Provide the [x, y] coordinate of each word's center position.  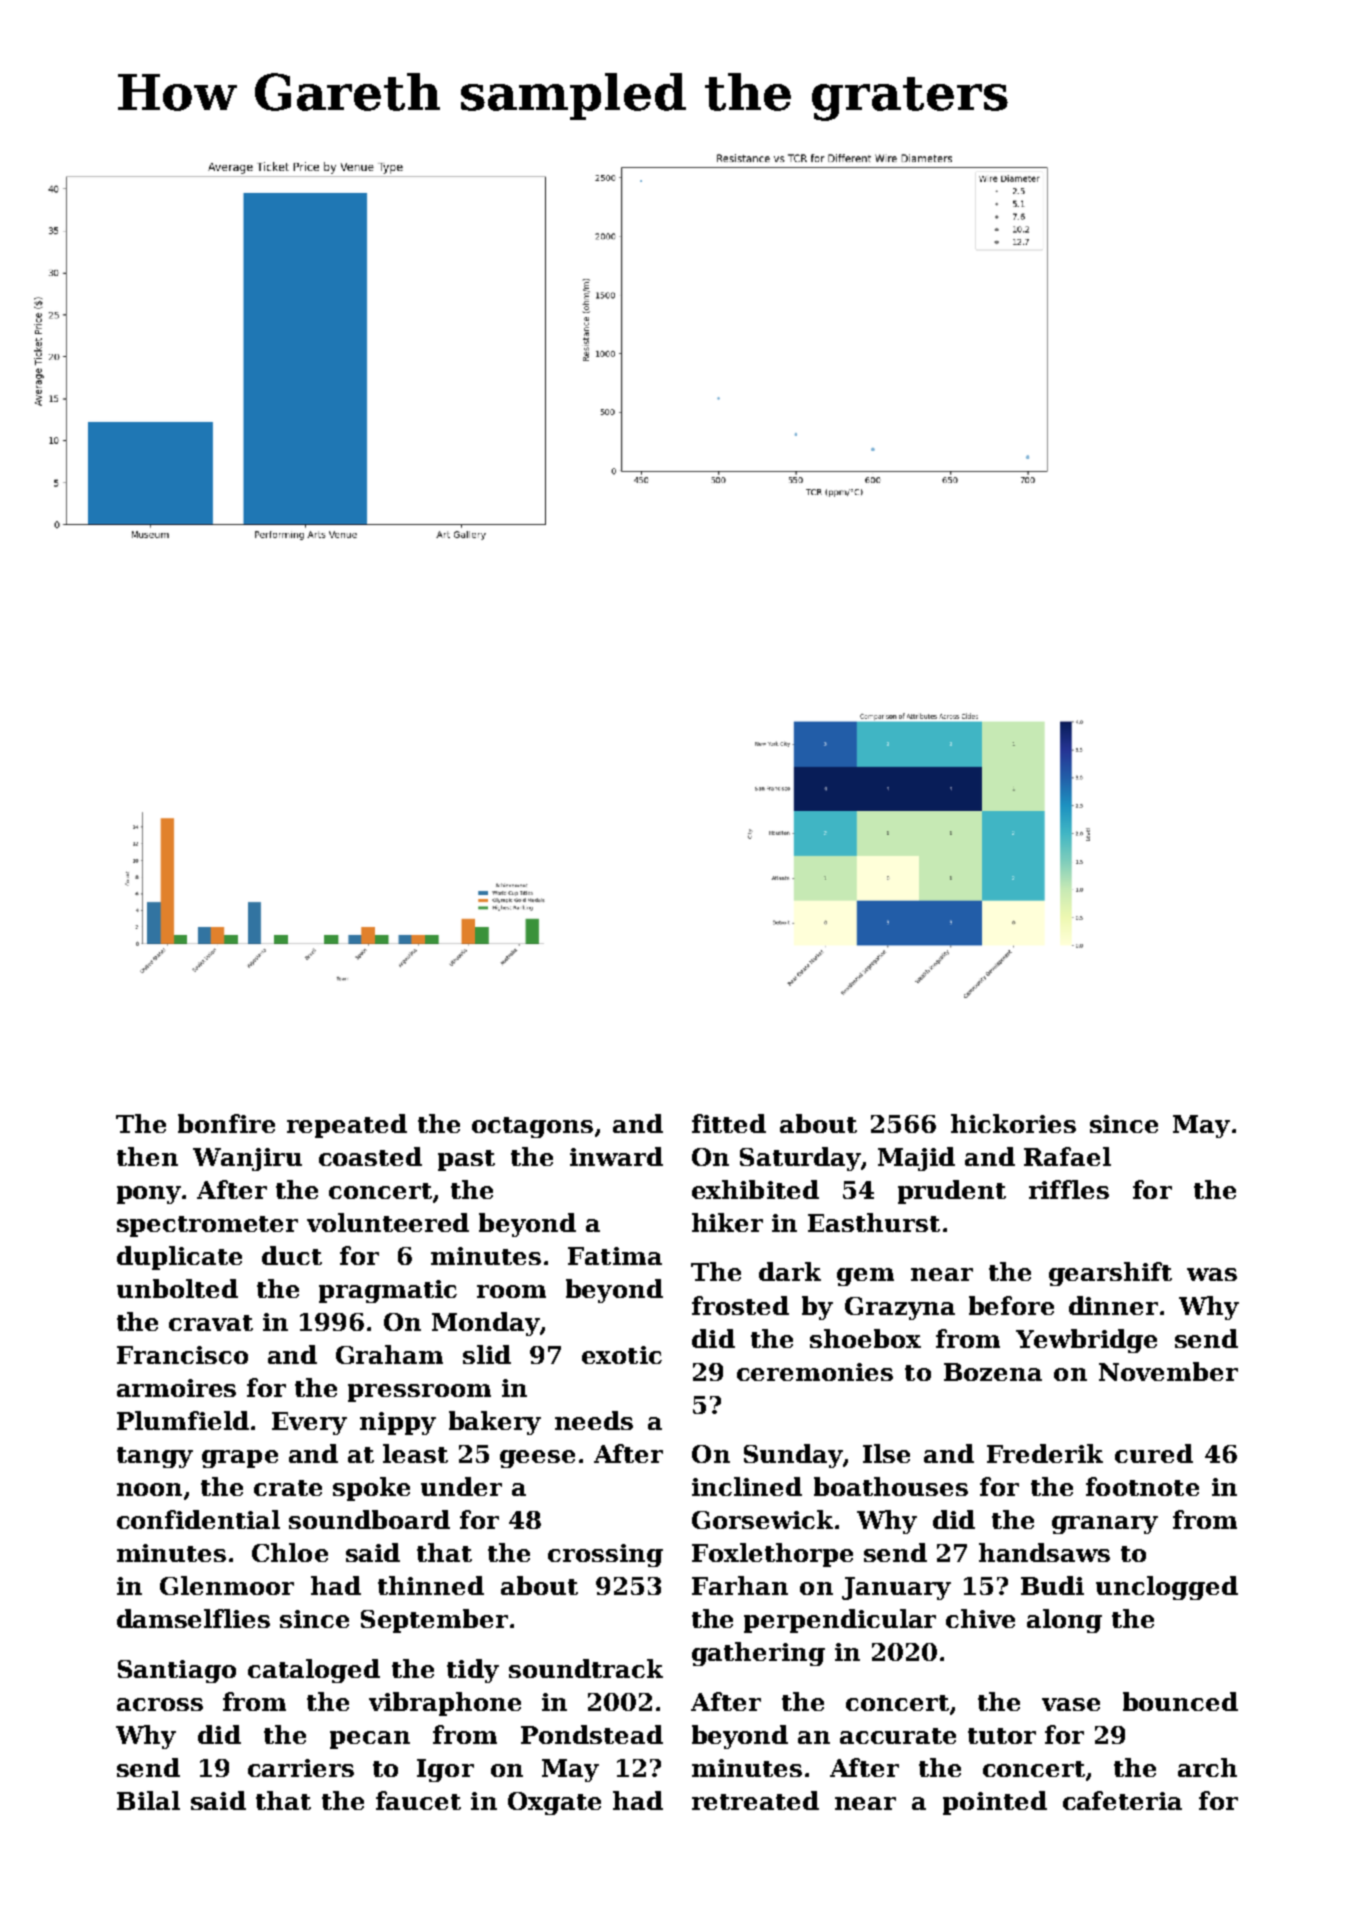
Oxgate [554, 1803]
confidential [198, 1519]
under [461, 1486]
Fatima [615, 1256]
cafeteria [1122, 1800]
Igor [445, 1770]
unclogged [1167, 1588]
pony [150, 1195]
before [1011, 1305]
